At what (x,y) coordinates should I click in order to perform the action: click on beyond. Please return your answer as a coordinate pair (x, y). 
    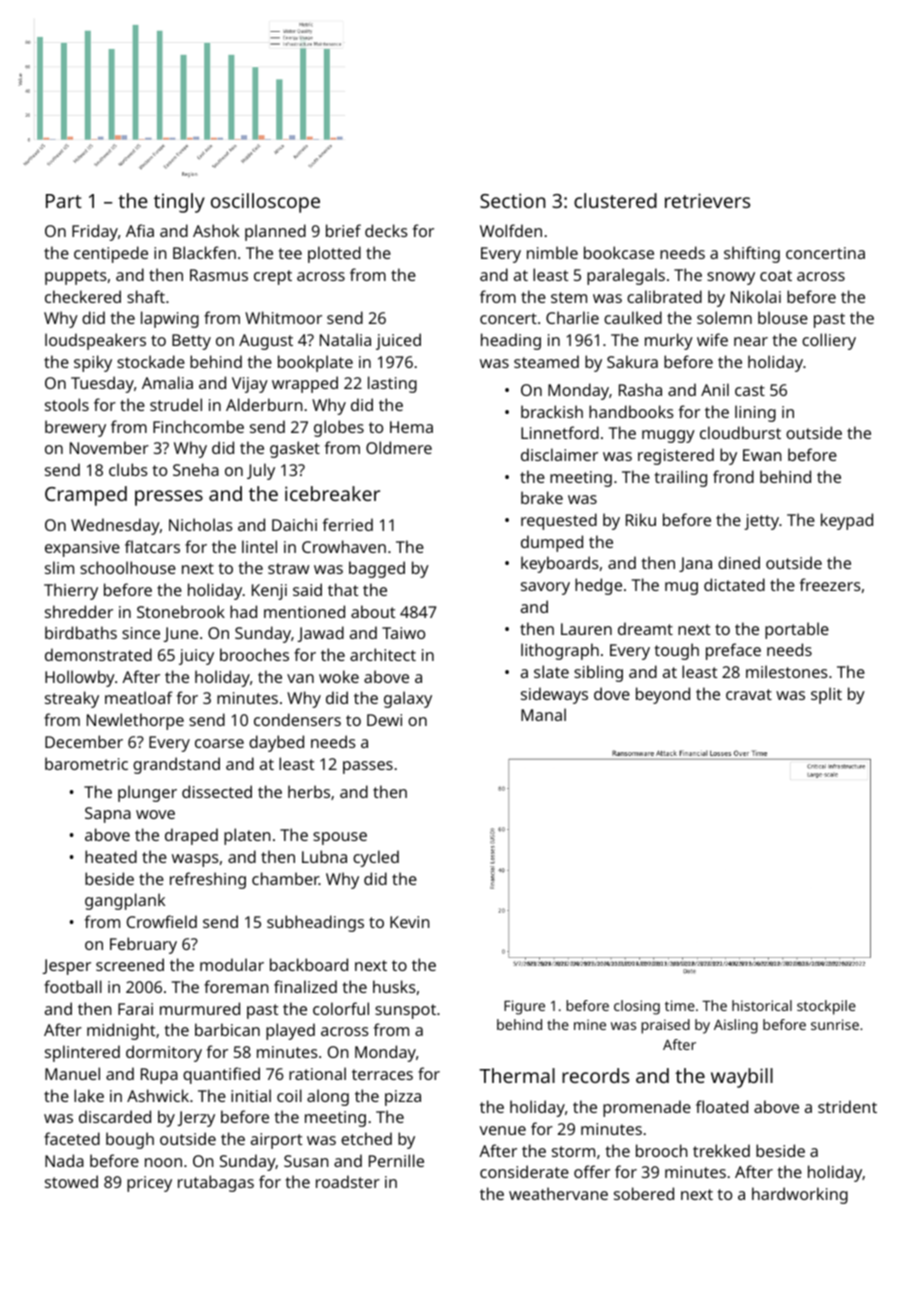
    Looking at the image, I should click on (663, 695).
